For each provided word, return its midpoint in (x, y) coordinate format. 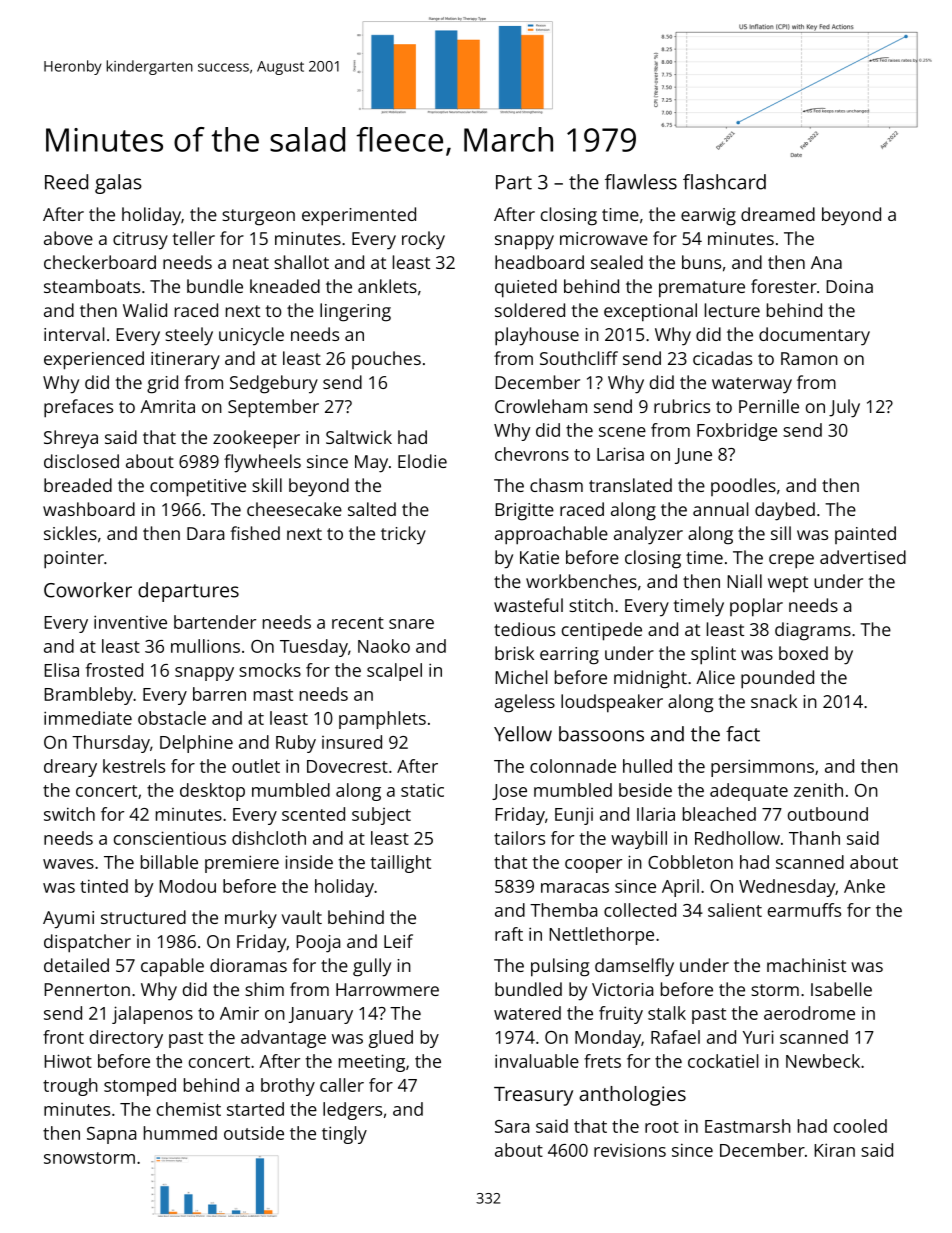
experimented (359, 216)
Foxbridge (737, 432)
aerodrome (809, 1013)
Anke (864, 886)
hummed (180, 1133)
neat (251, 263)
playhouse (537, 336)
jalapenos (152, 1015)
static (422, 790)
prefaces (78, 408)
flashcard (724, 182)
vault (302, 917)
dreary (70, 768)
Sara (512, 1126)
